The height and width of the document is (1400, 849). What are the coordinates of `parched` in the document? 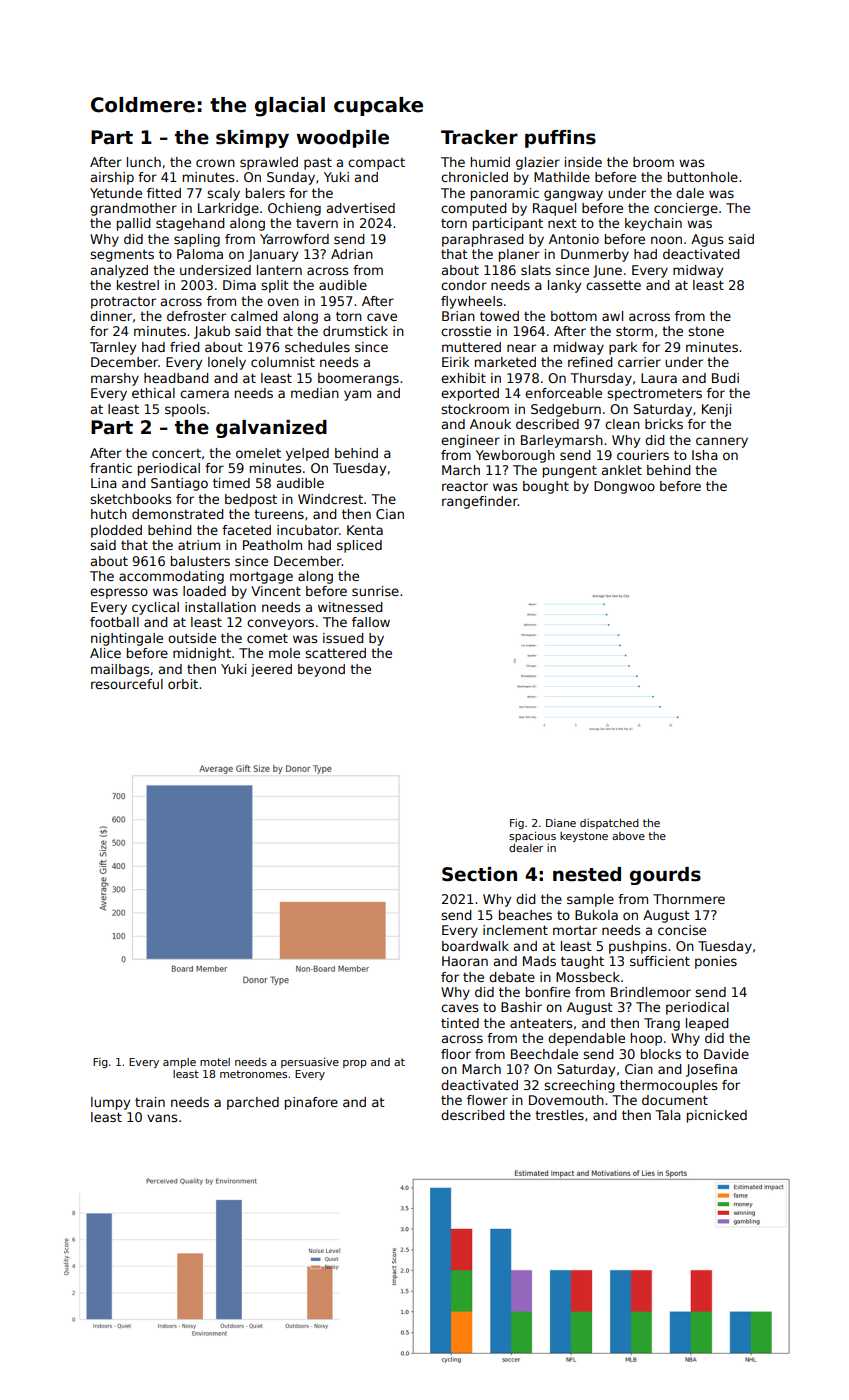 It's located at (253, 1103).
